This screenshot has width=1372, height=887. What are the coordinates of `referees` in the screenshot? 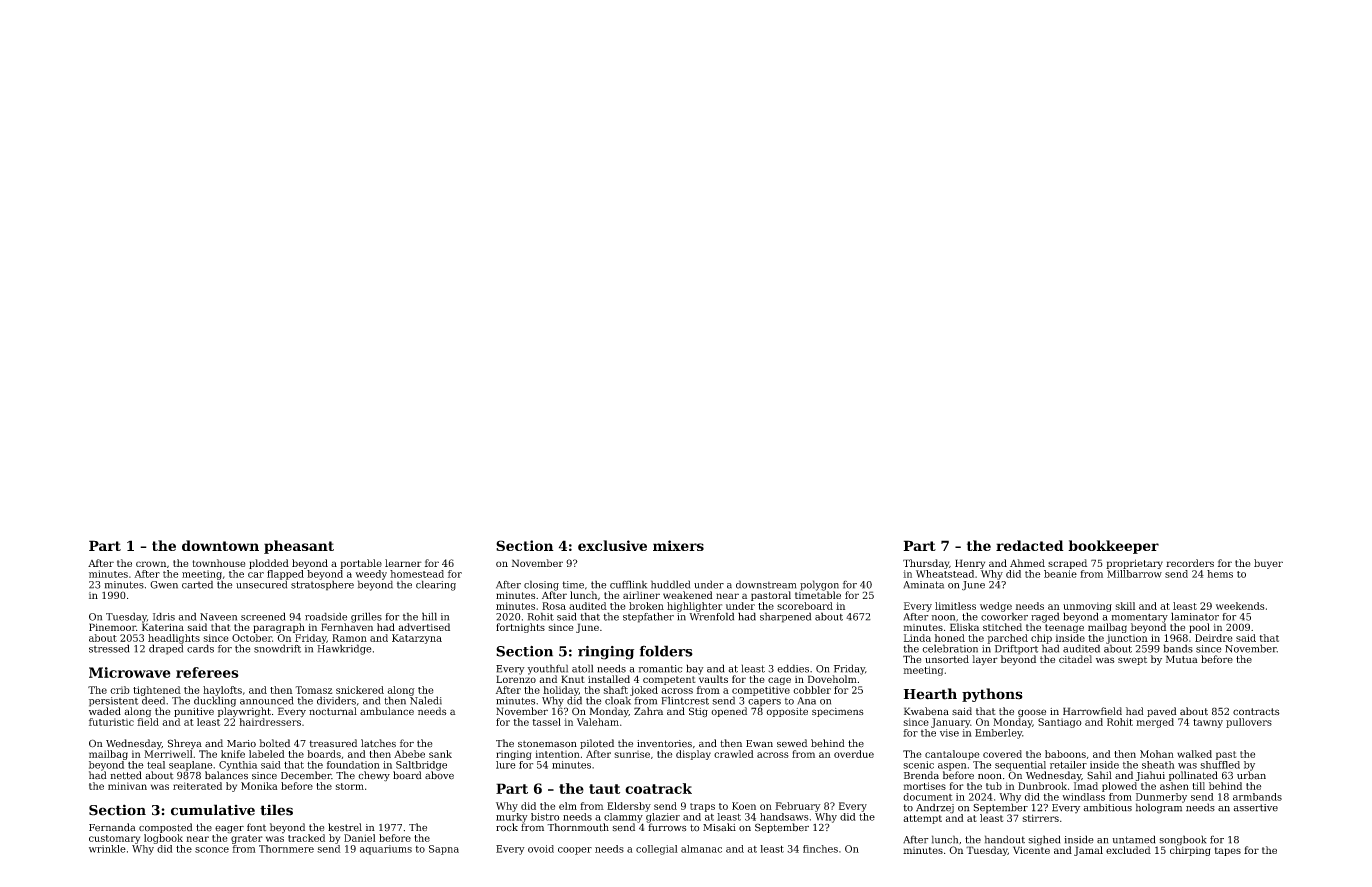 It's located at (207, 672).
